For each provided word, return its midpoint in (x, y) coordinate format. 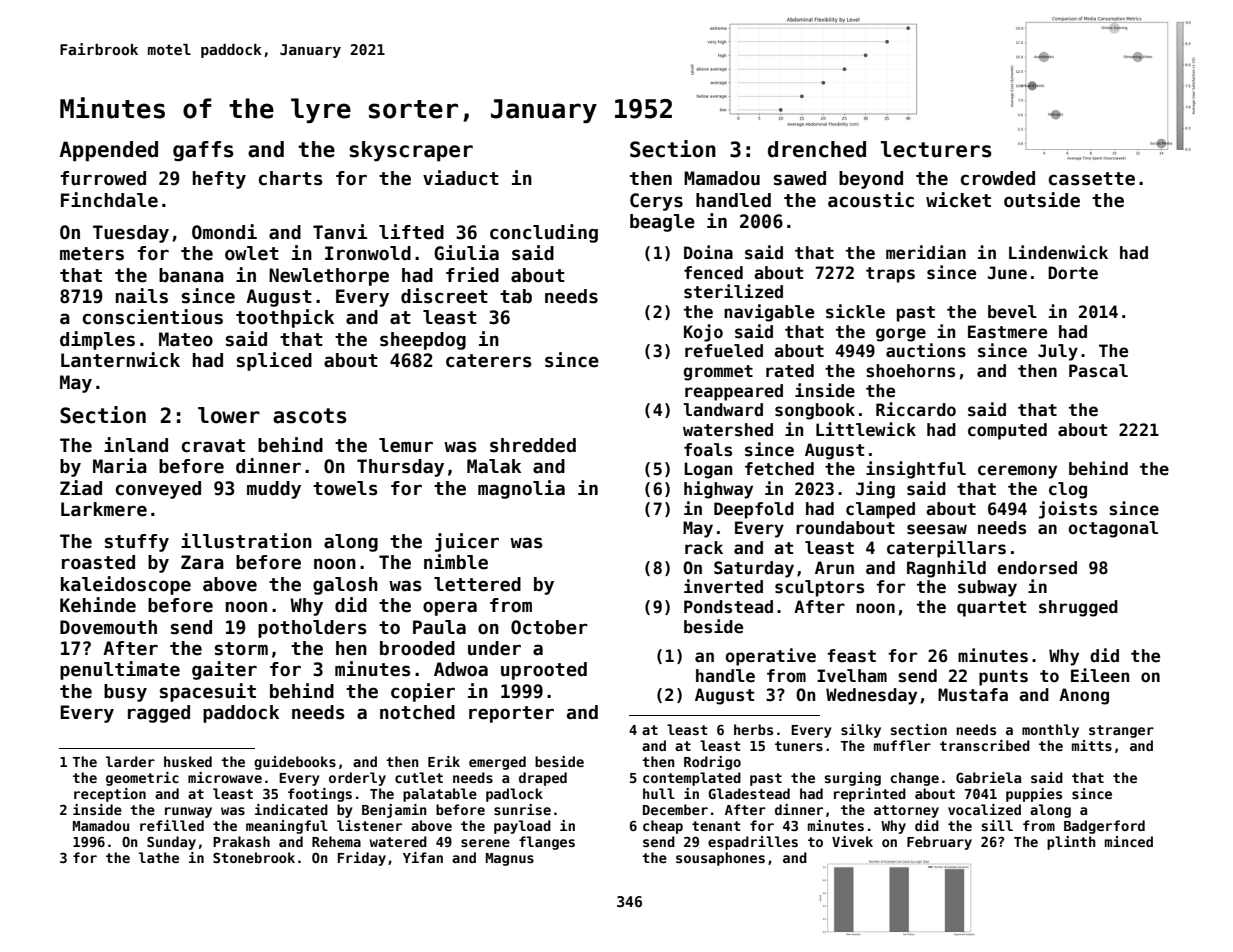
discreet (444, 296)
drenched (817, 149)
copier (423, 692)
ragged (159, 714)
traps (890, 275)
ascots (310, 416)
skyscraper (411, 151)
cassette (1092, 179)
